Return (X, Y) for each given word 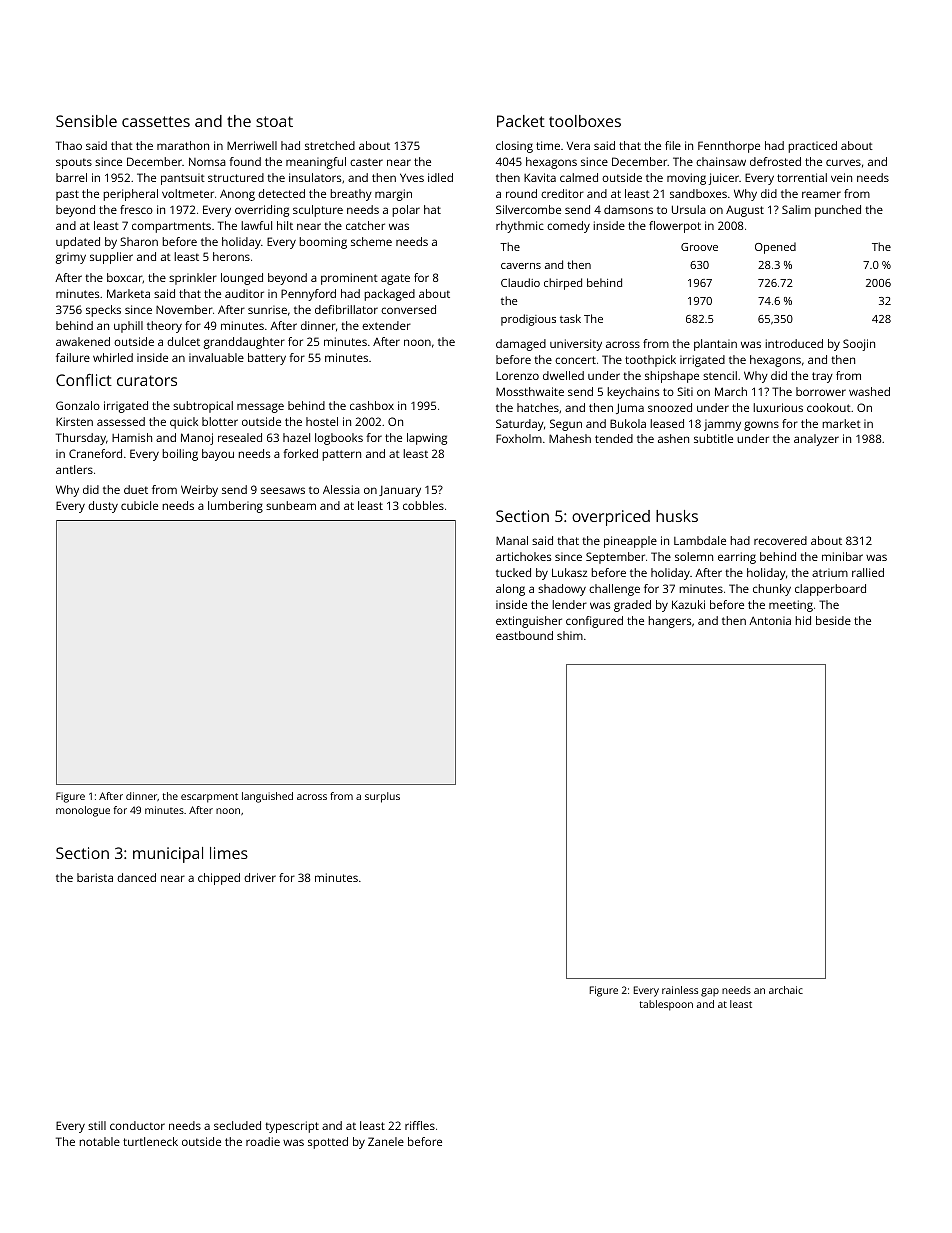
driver (260, 877)
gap (710, 992)
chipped (219, 879)
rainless (680, 990)
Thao (69, 145)
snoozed (670, 407)
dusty (103, 507)
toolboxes (585, 121)
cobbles (423, 505)
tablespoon (666, 1005)
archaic (786, 990)
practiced (812, 147)
